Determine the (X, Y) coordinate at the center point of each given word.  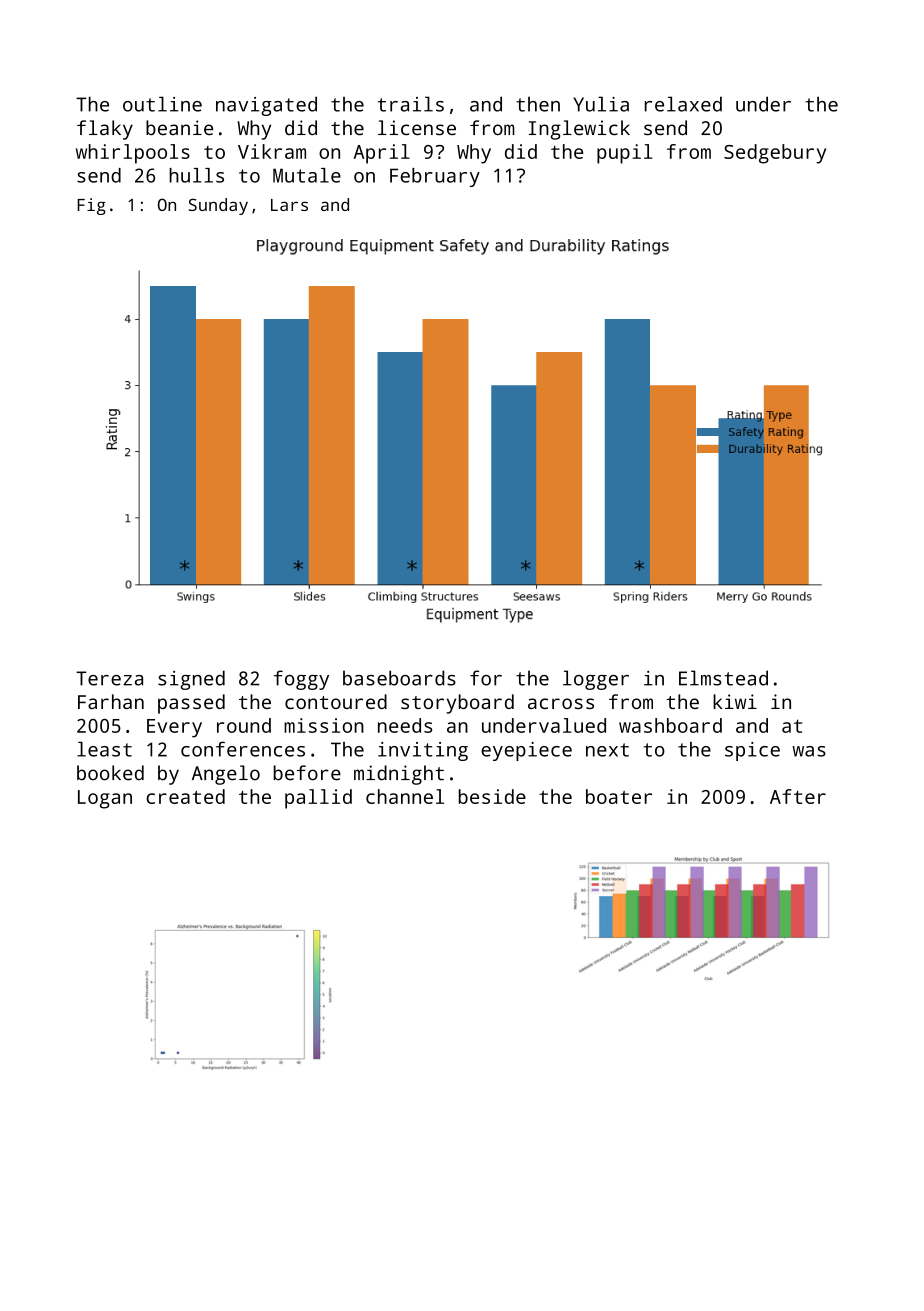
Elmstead (723, 678)
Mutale (307, 175)
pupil (625, 154)
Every (174, 728)
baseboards (399, 678)
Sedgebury (775, 154)
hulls (196, 175)
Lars (289, 205)
